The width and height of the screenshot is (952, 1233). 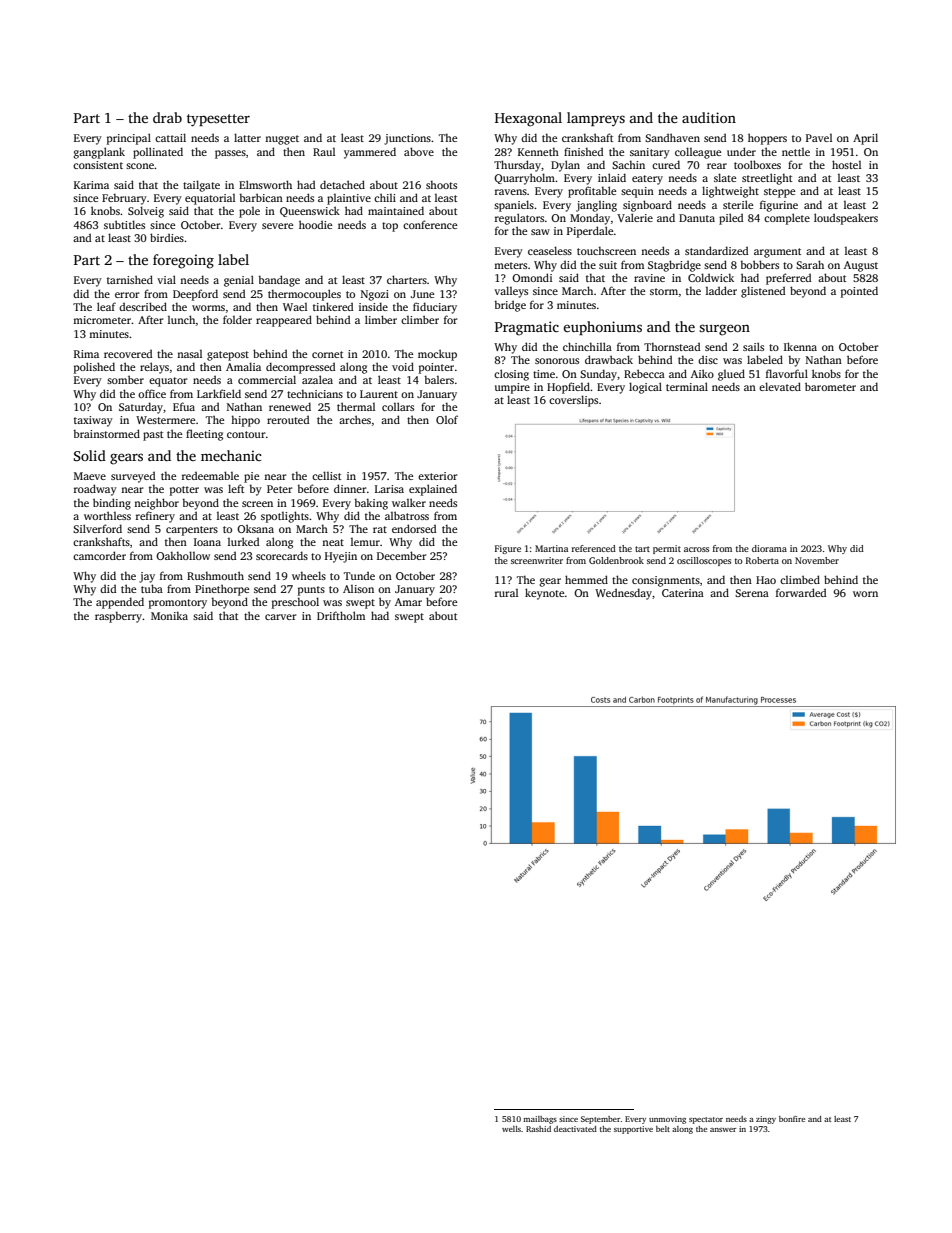 I want to click on mockup, so click(x=437, y=355).
